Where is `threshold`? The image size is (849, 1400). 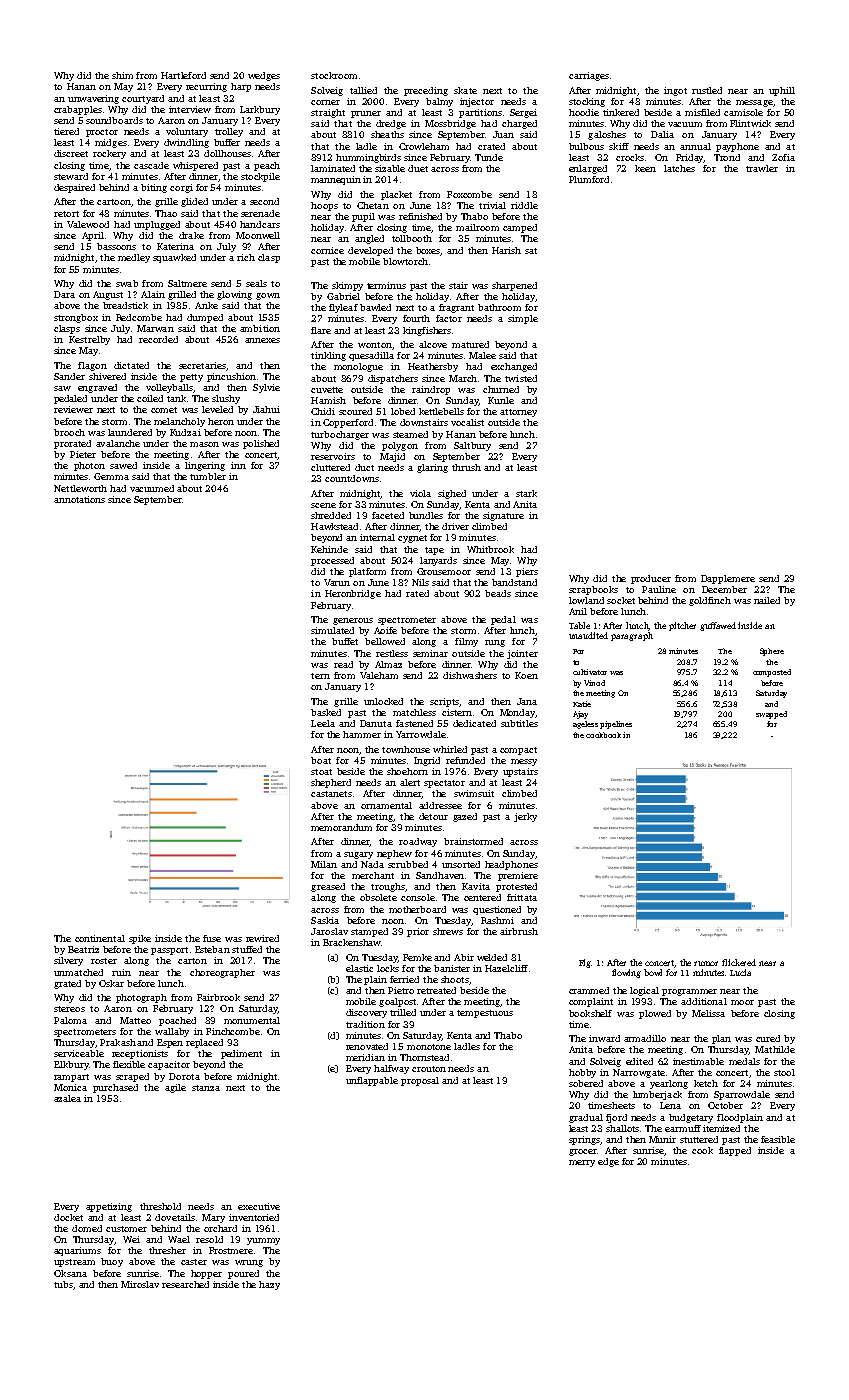 threshold is located at coordinates (160, 1206).
